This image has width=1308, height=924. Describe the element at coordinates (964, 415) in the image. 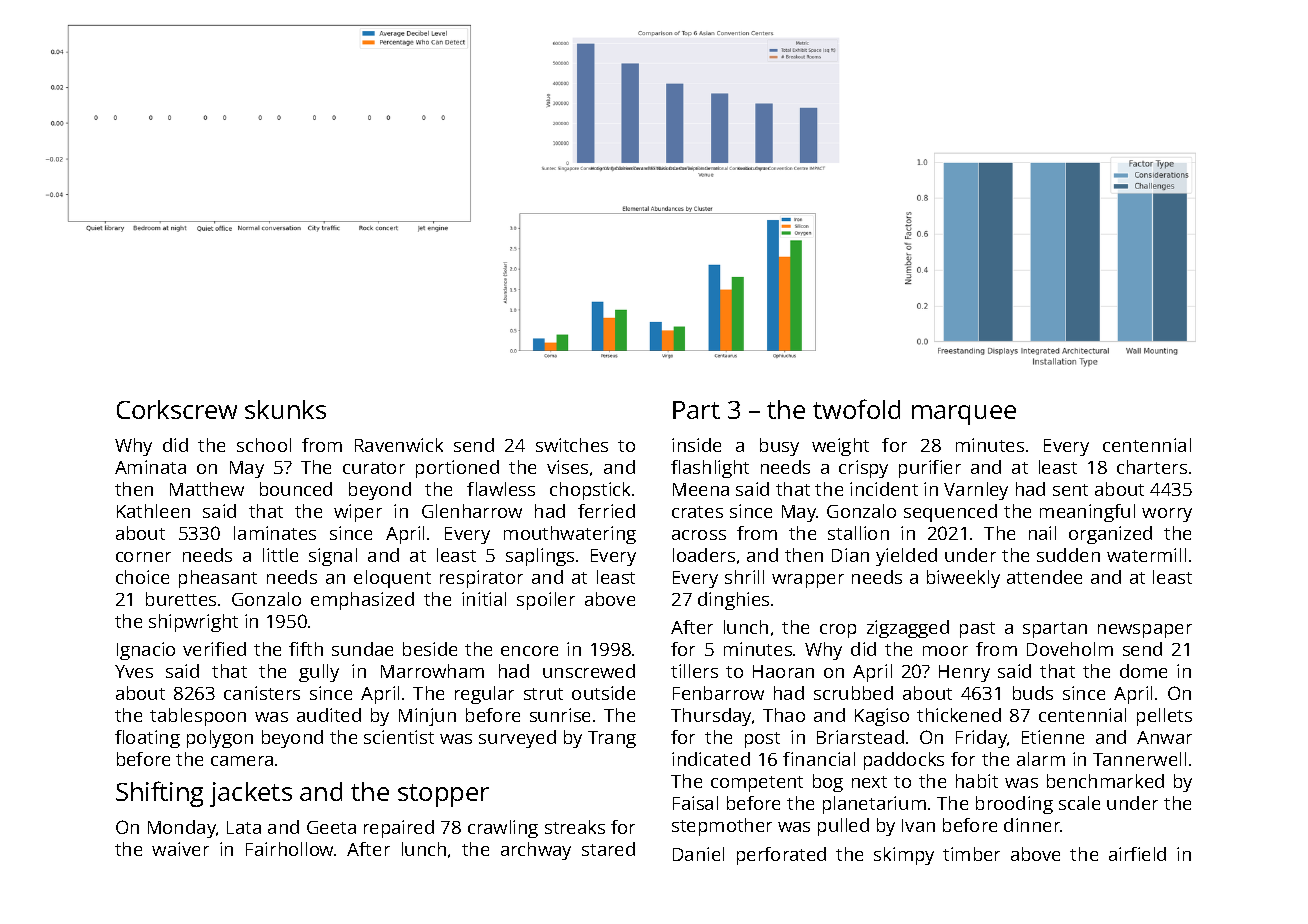

I see `marquee` at that location.
